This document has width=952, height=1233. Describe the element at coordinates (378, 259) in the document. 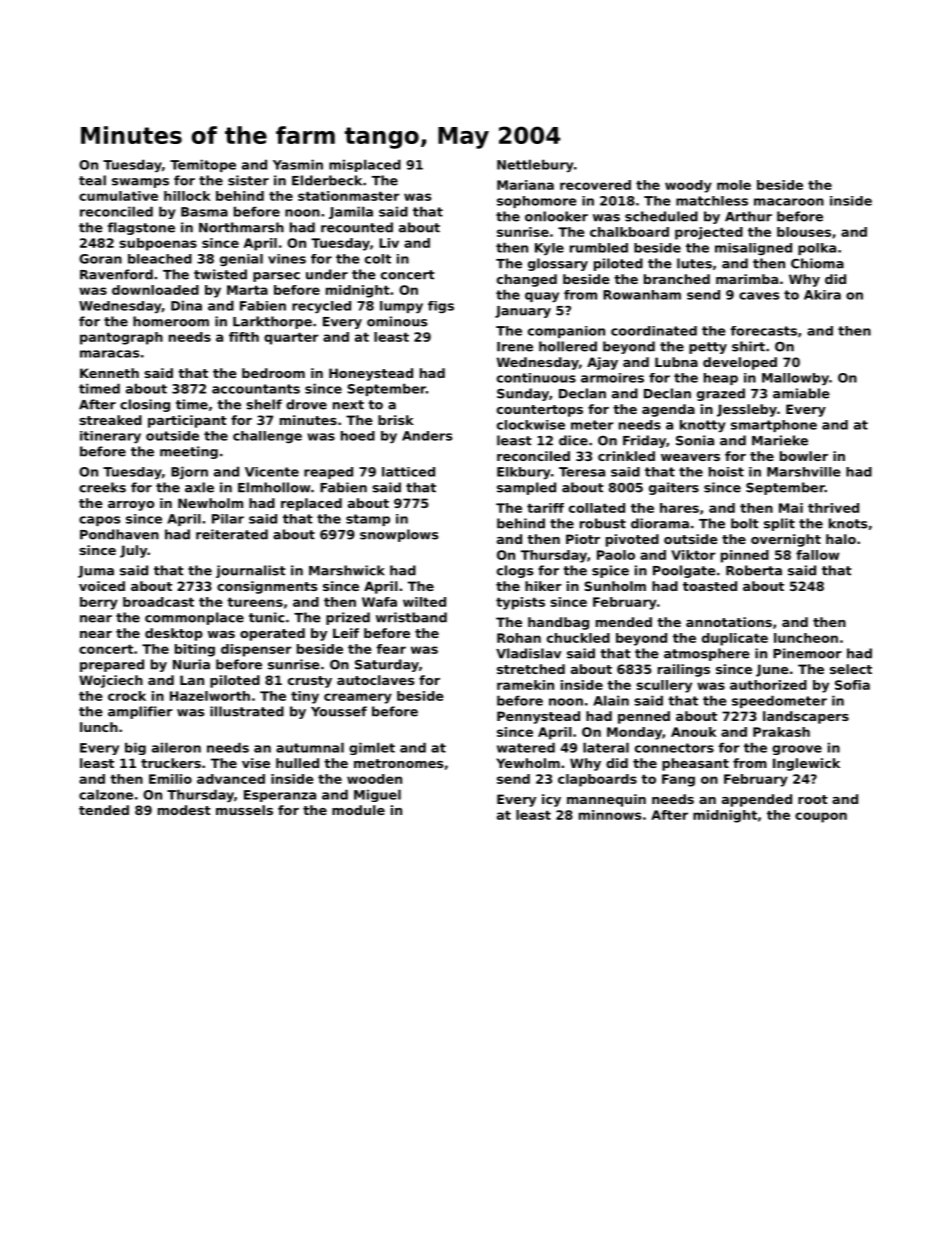

I see `colt` at that location.
